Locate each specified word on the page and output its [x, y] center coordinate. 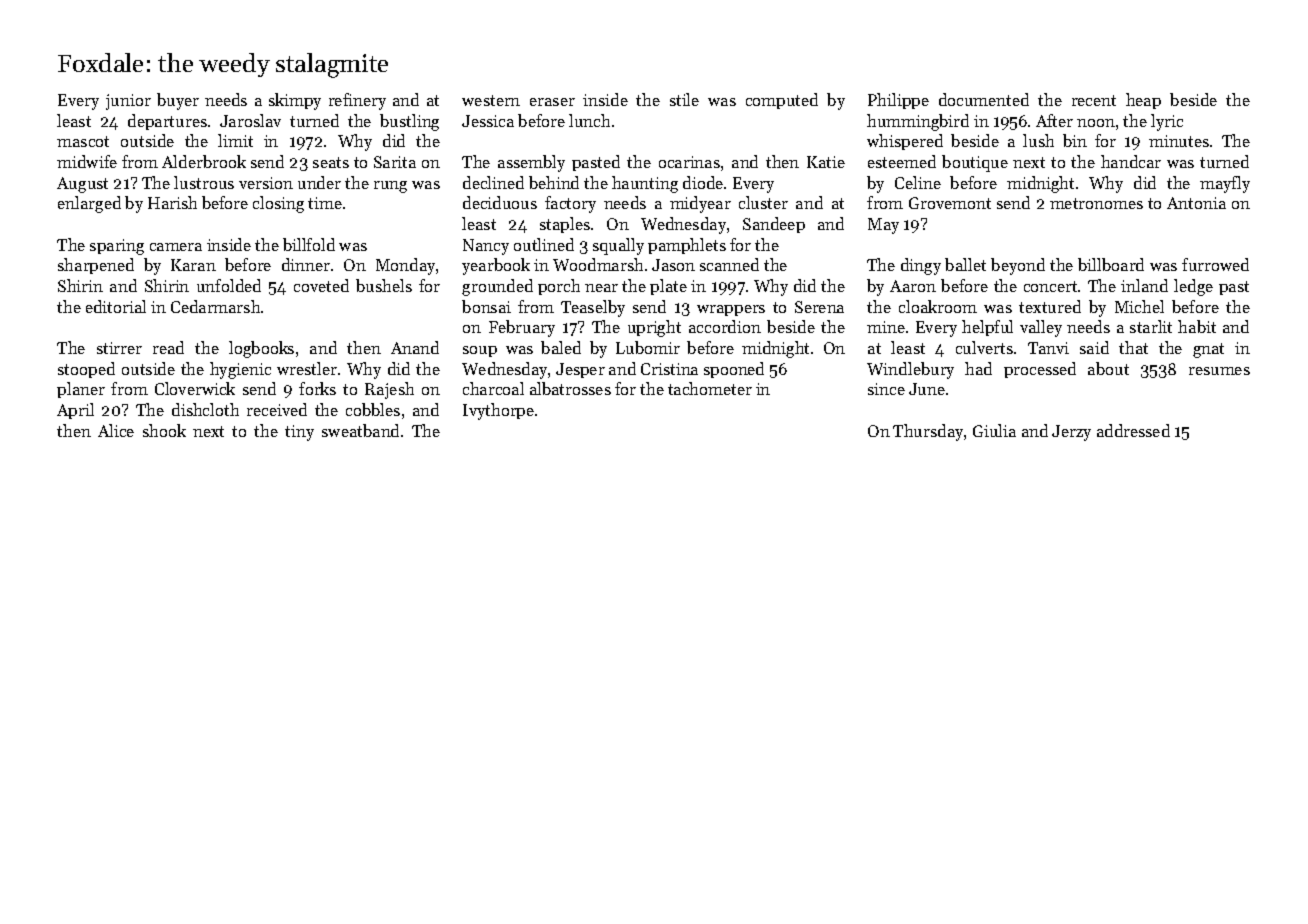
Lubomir [648, 347]
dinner [306, 264]
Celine [918, 182]
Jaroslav [250, 120]
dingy [921, 266]
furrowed [1215, 264]
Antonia [1196, 203]
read [168, 347]
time [325, 203]
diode [703, 182]
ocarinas [689, 162]
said [1094, 347]
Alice [116, 430]
